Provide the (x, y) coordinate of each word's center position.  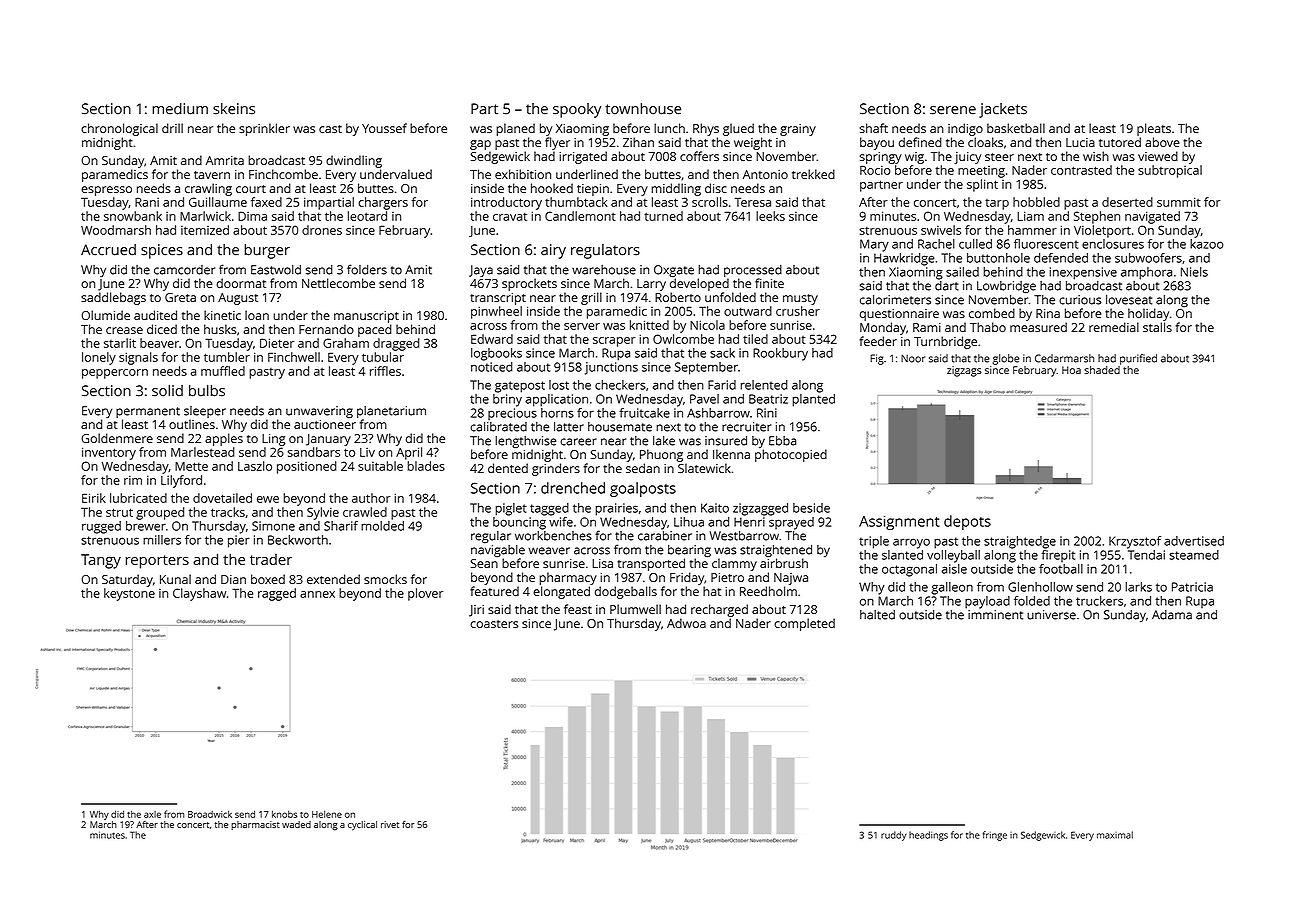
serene (953, 110)
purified (1138, 359)
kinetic (222, 315)
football (1061, 569)
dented (508, 468)
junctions (611, 368)
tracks (228, 512)
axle (152, 814)
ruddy (893, 836)
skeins (234, 109)
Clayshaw (199, 594)
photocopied (791, 455)
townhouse (643, 109)
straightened (776, 551)
